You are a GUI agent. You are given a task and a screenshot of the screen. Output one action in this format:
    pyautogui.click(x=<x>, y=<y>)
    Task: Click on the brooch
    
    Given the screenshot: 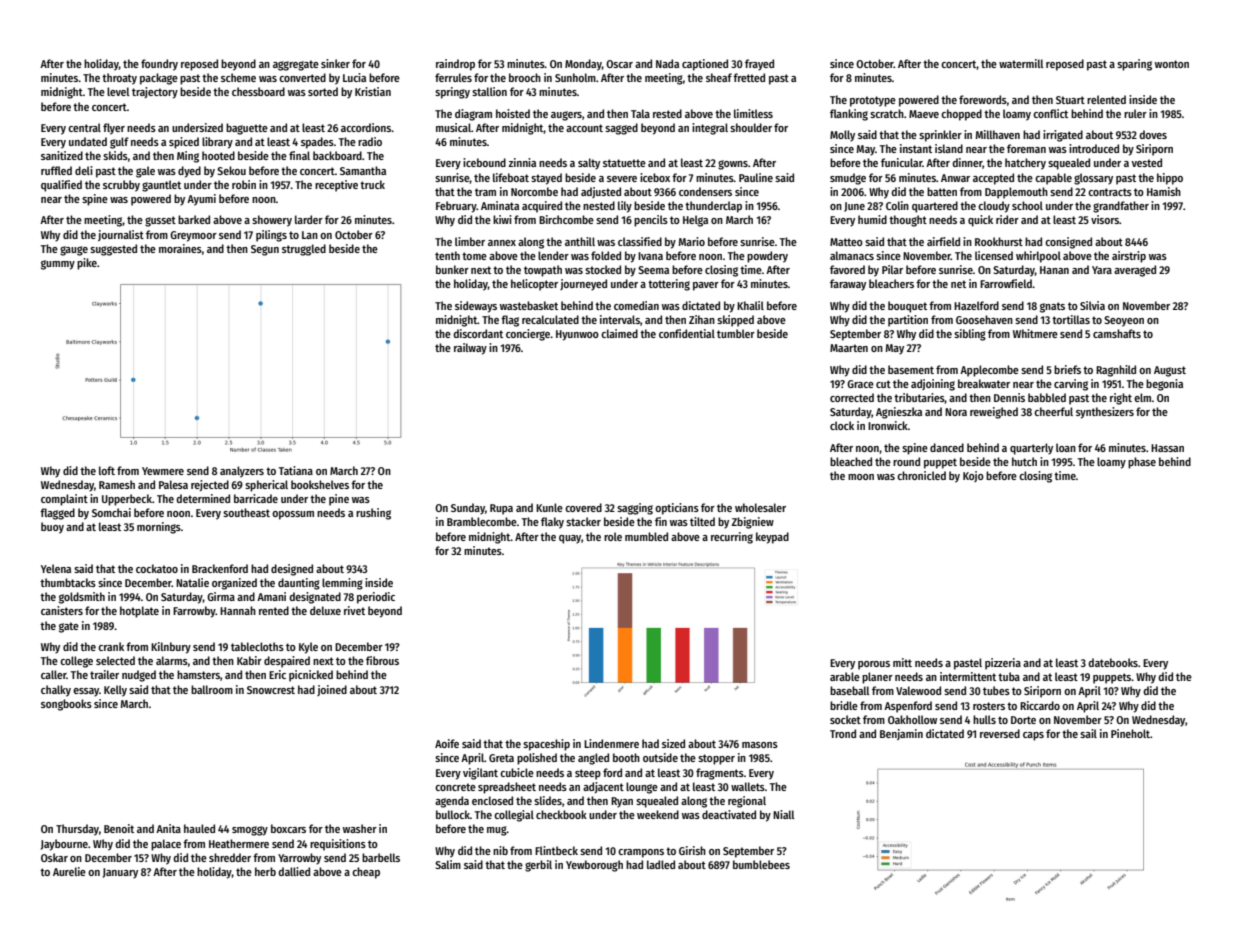 What is the action you would take?
    pyautogui.click(x=525, y=77)
